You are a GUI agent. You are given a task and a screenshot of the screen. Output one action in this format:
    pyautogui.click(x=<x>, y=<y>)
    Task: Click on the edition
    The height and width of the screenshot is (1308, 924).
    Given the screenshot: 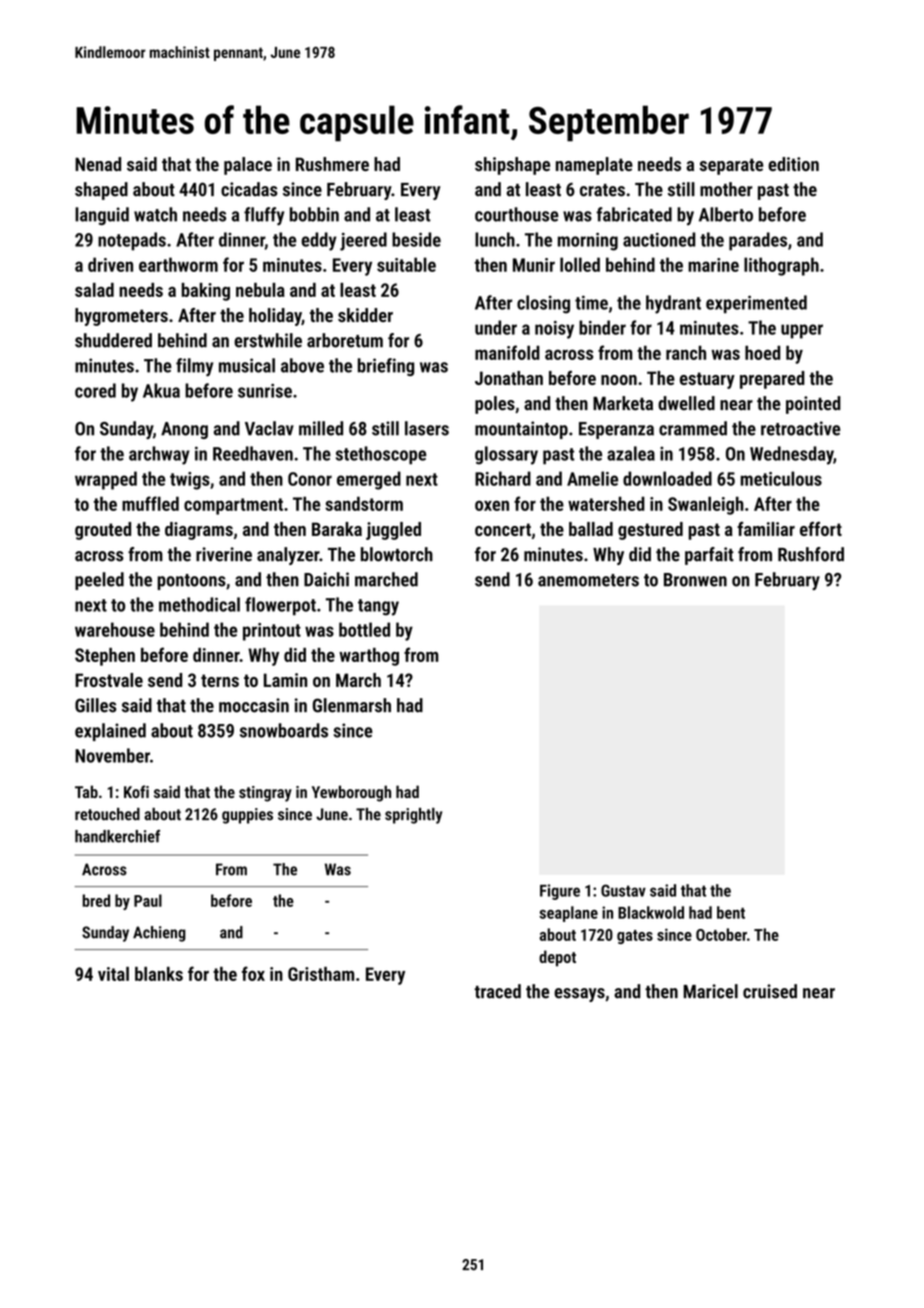 What is the action you would take?
    pyautogui.click(x=793, y=164)
